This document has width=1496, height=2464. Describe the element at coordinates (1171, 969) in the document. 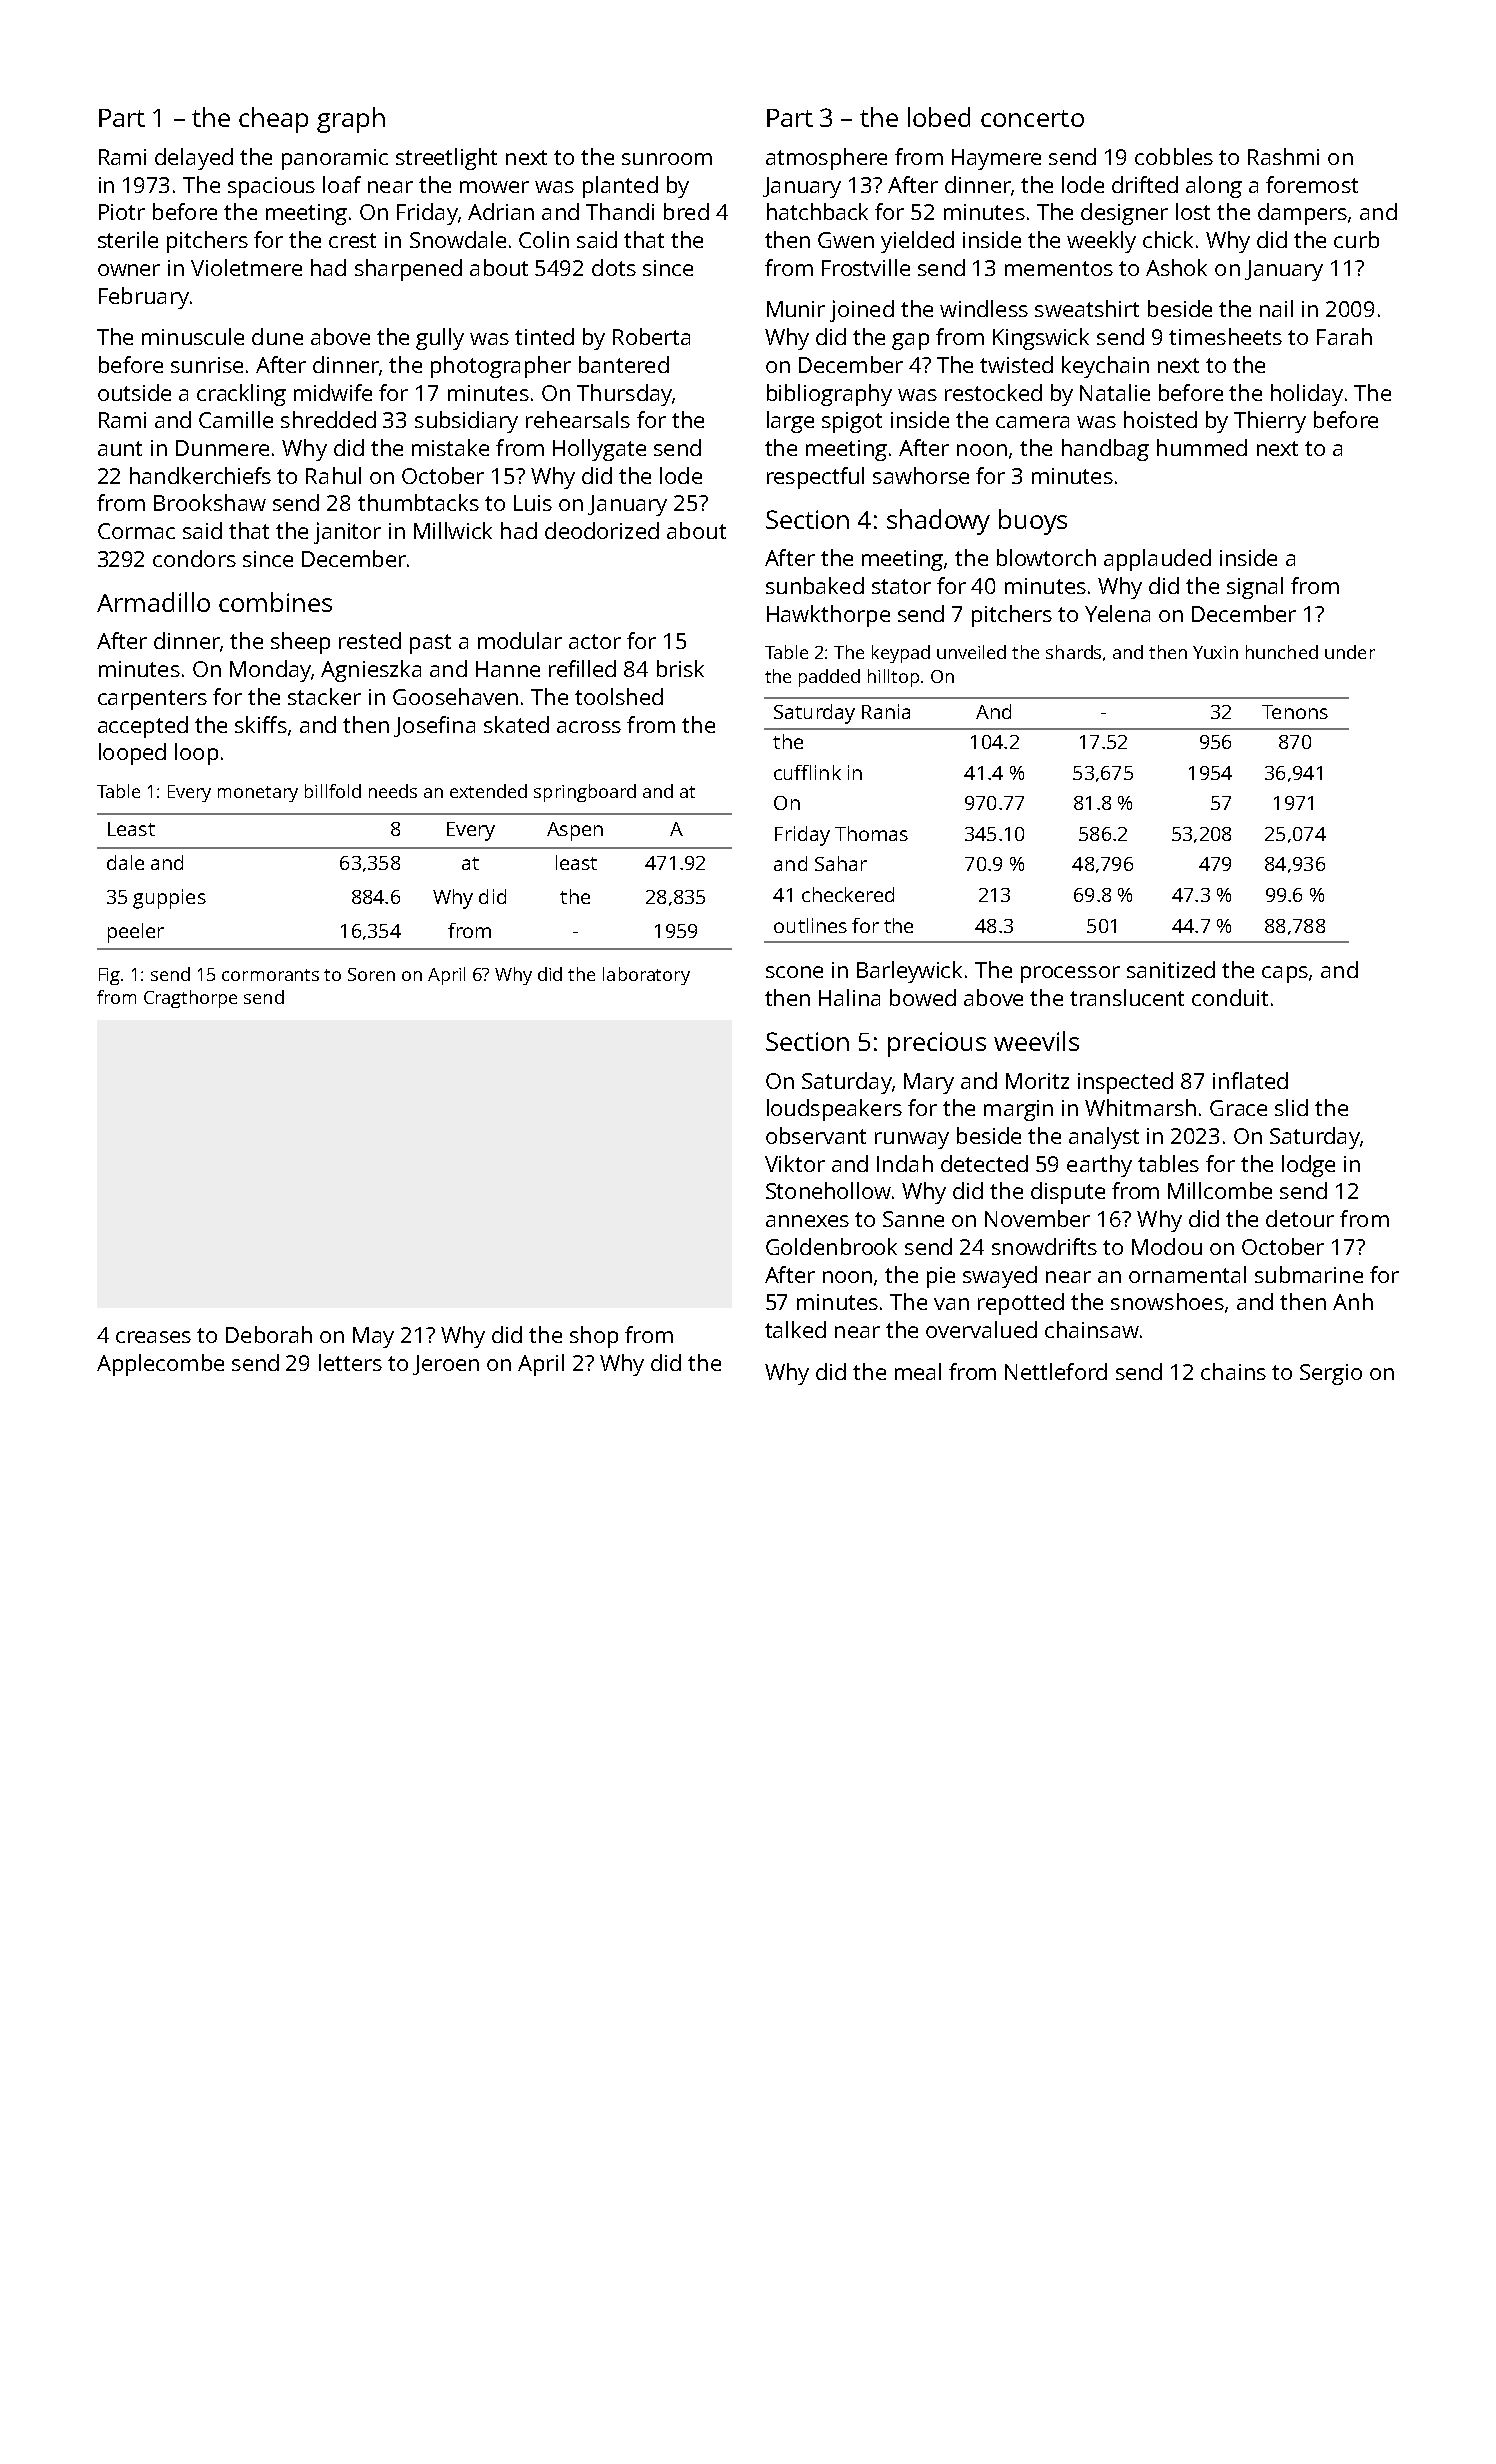

I see `sanitized` at that location.
